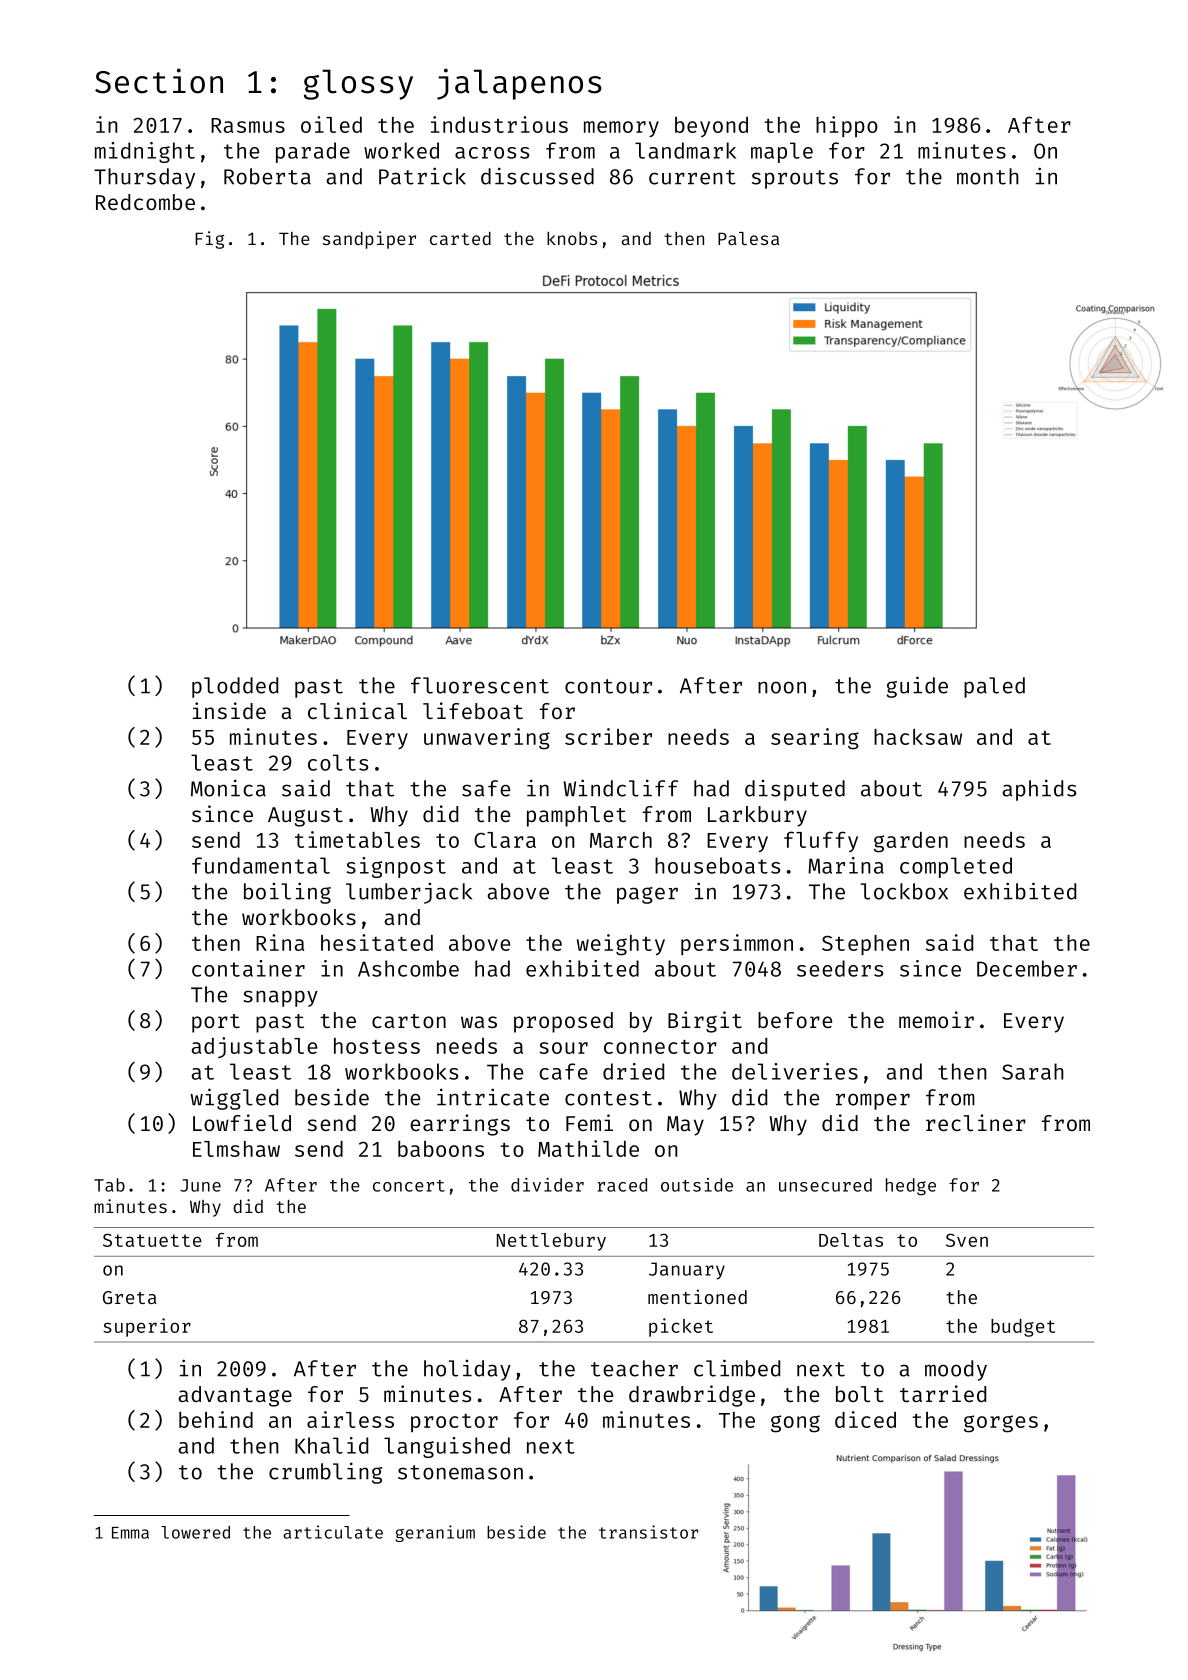 The width and height of the document is (1188, 1680). Describe the element at coordinates (236, 1149) in the document. I see `Elmshaw` at that location.
